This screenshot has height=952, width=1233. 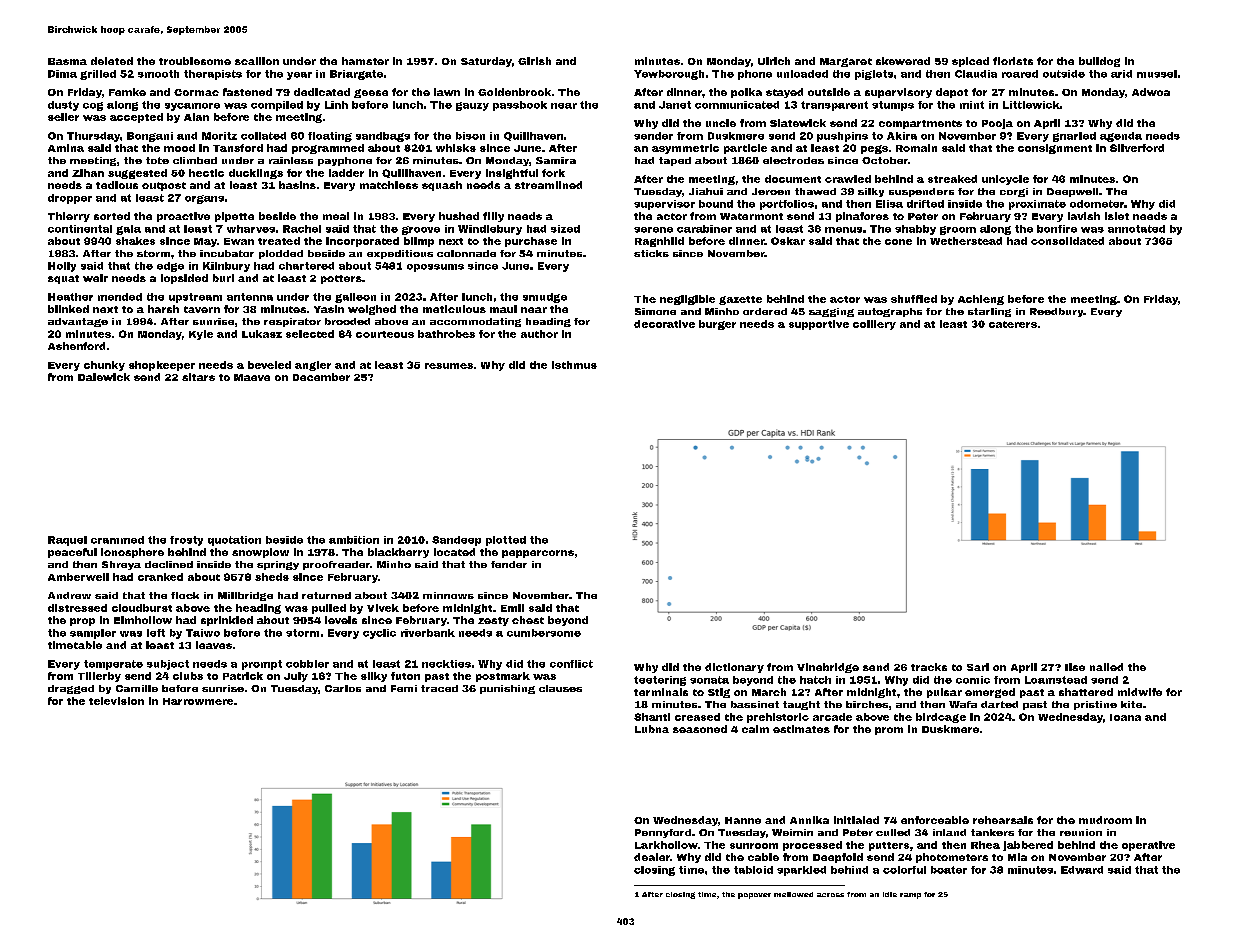 I want to click on cumbersome, so click(x=544, y=633).
